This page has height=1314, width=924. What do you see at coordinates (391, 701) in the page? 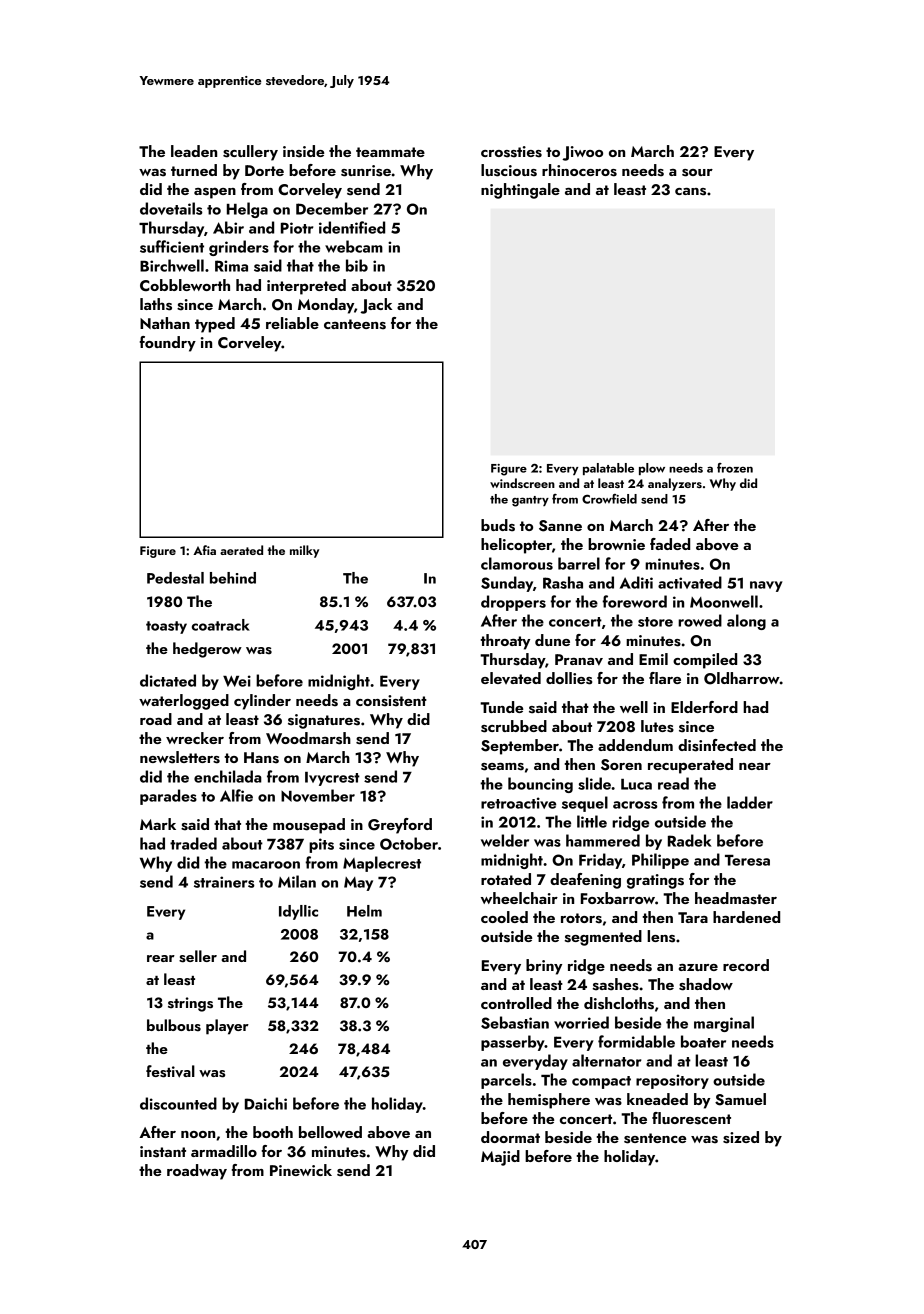
I see `consistent` at bounding box center [391, 701].
